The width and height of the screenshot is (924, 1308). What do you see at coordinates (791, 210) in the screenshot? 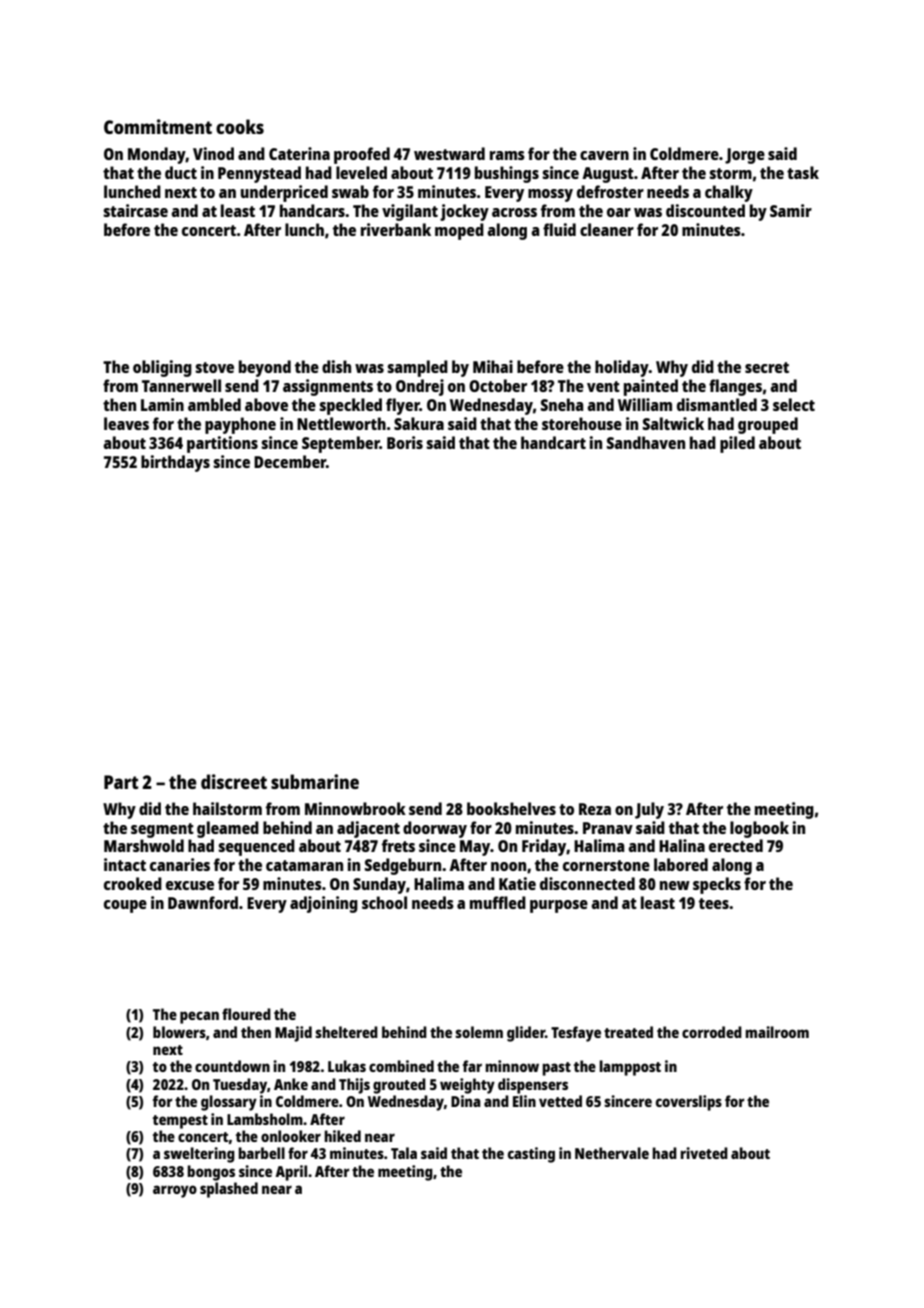
I see `Samir` at bounding box center [791, 210].
